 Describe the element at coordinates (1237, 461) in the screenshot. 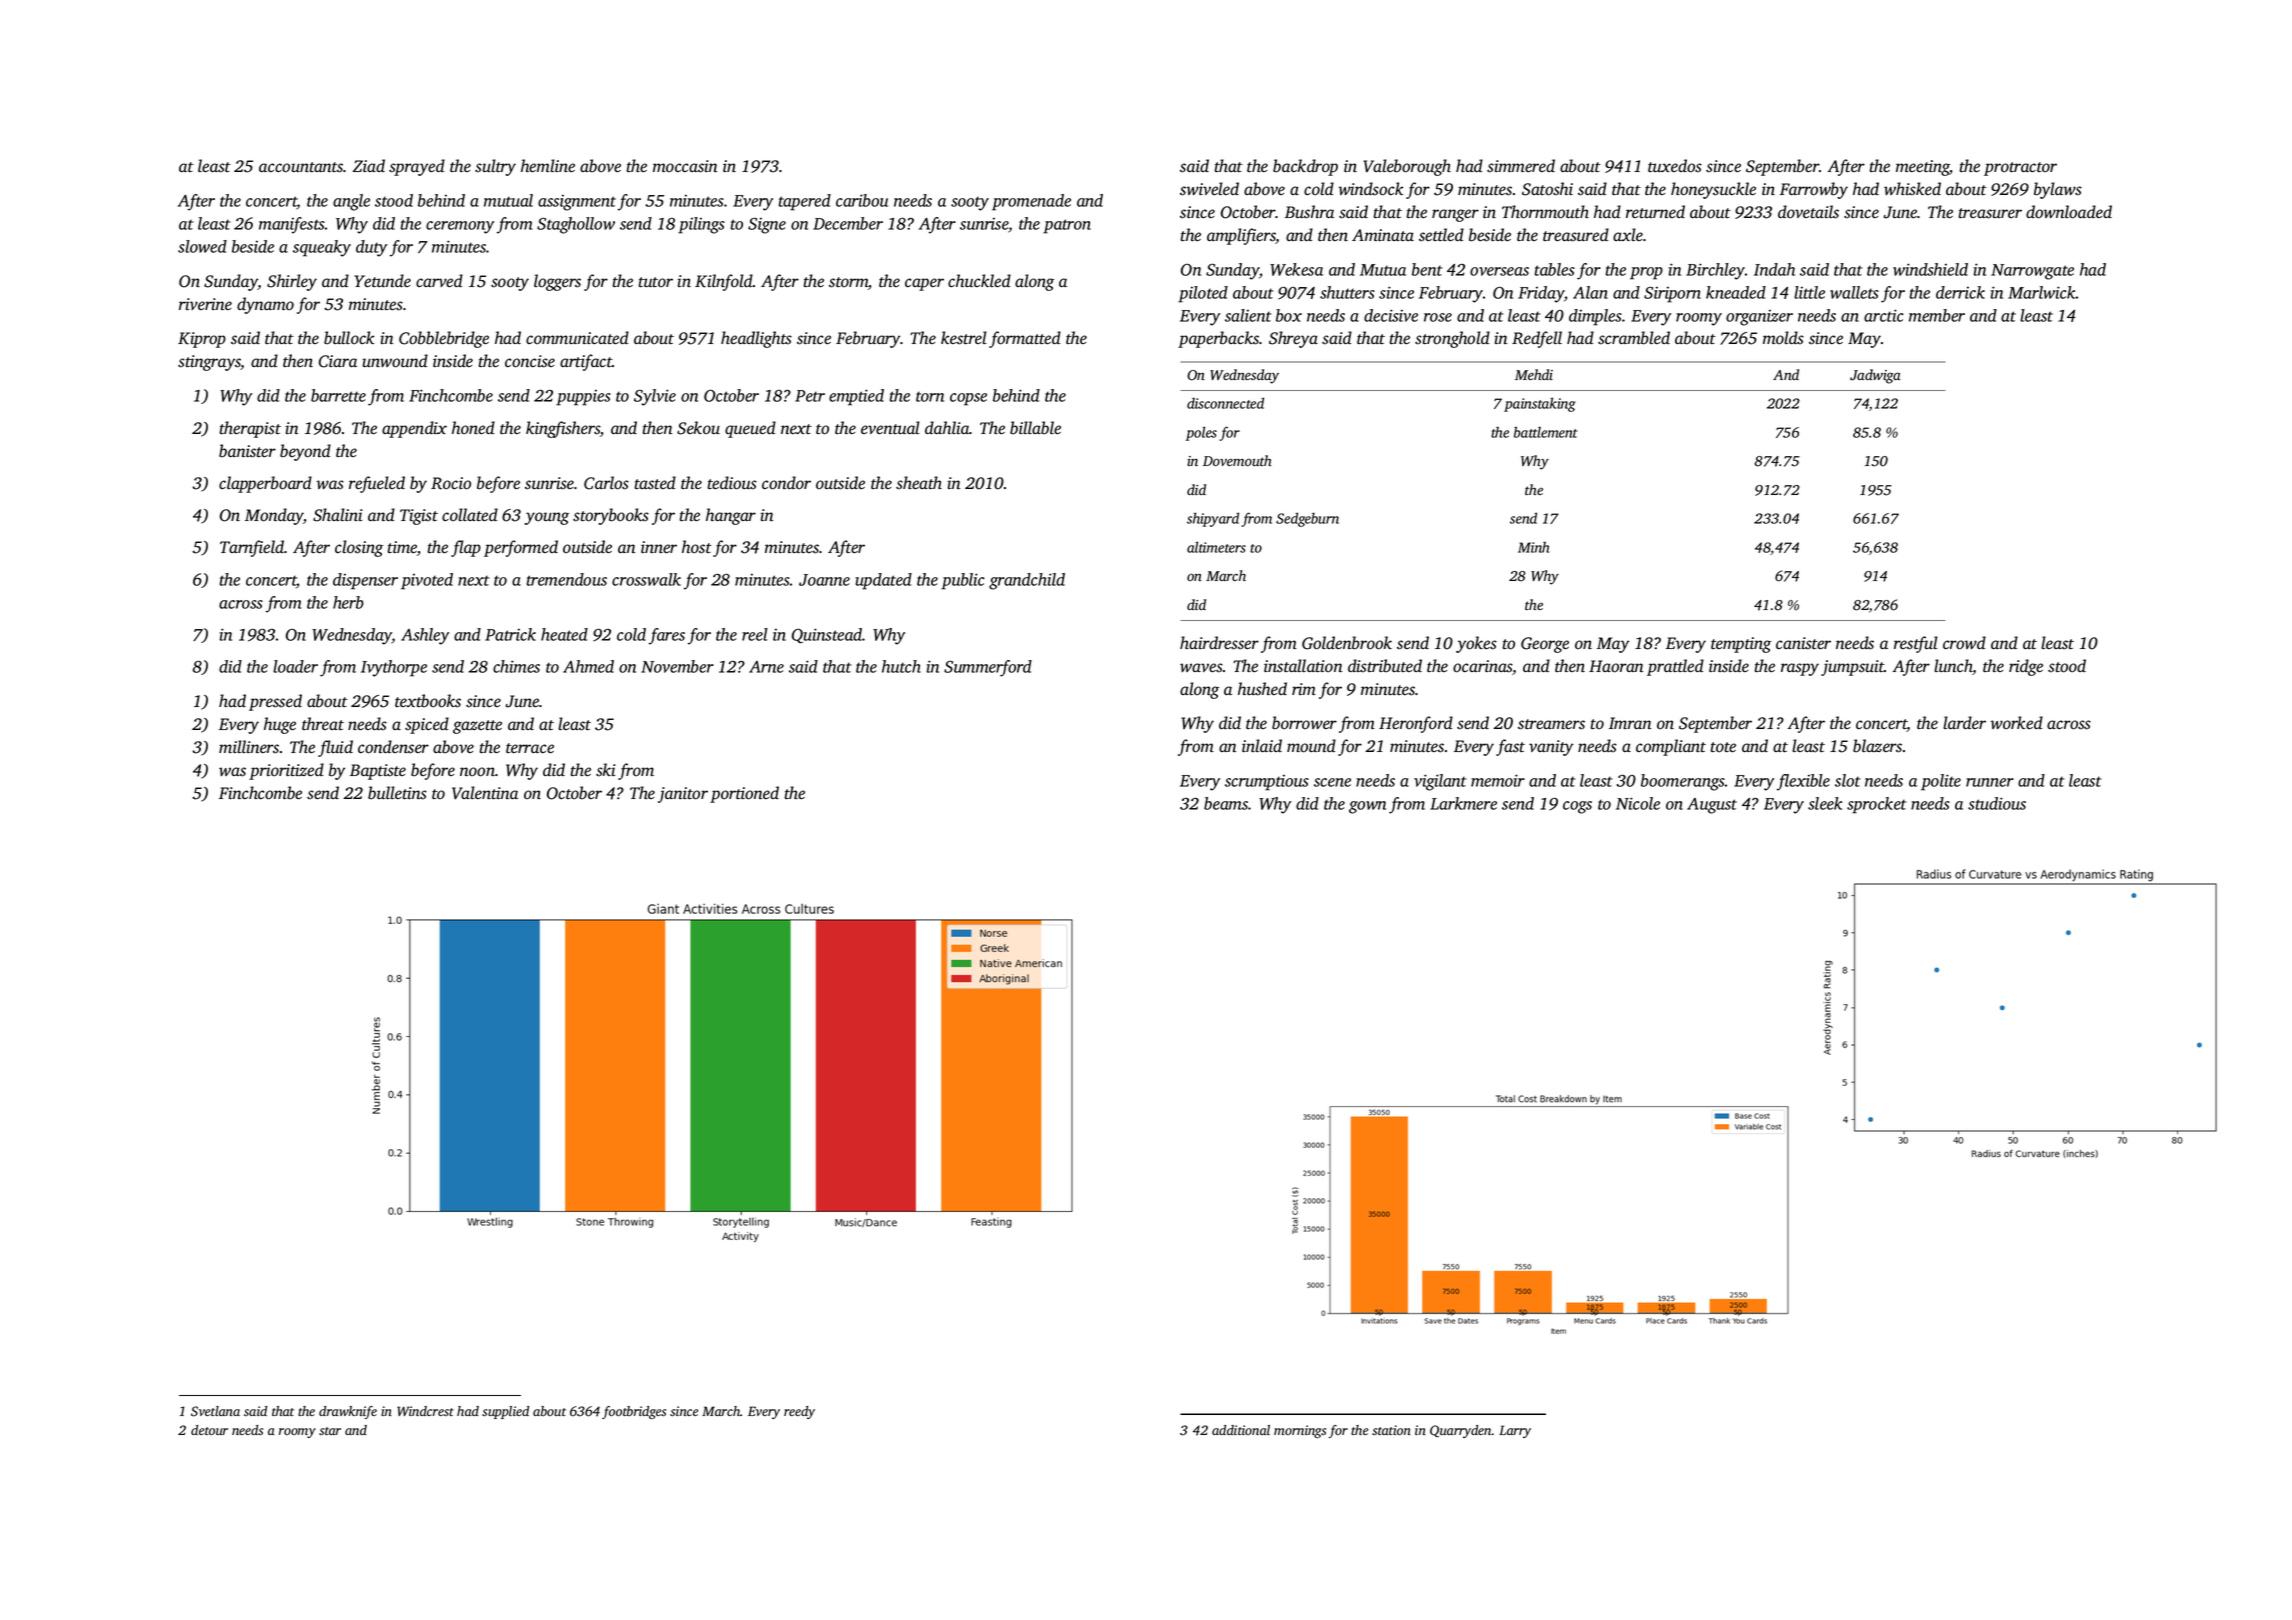

I see `Dovemouth` at that location.
